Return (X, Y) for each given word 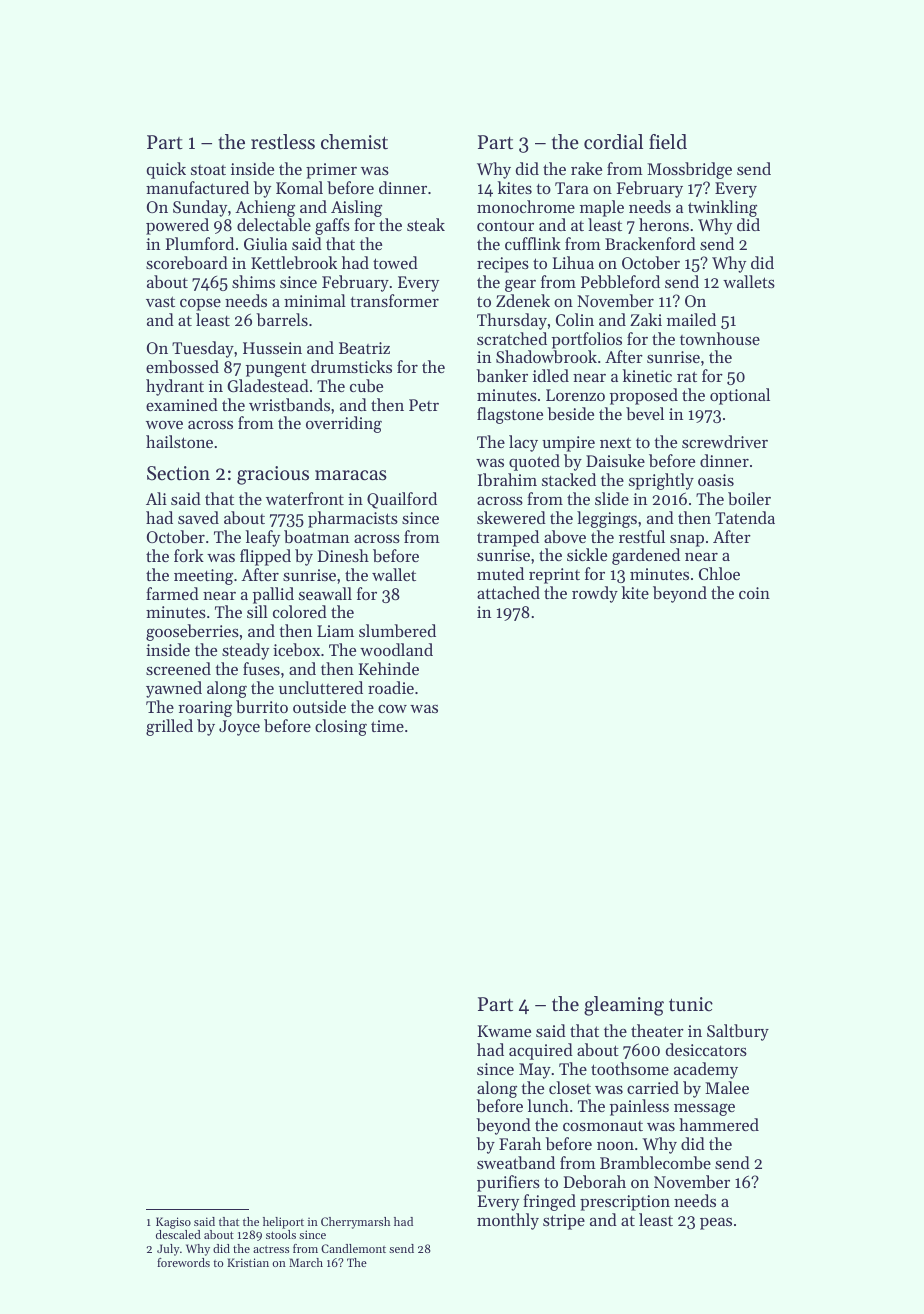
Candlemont (353, 1248)
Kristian (248, 1262)
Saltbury (738, 1032)
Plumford (200, 243)
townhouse (720, 338)
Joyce (239, 728)
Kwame (504, 1031)
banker (502, 375)
